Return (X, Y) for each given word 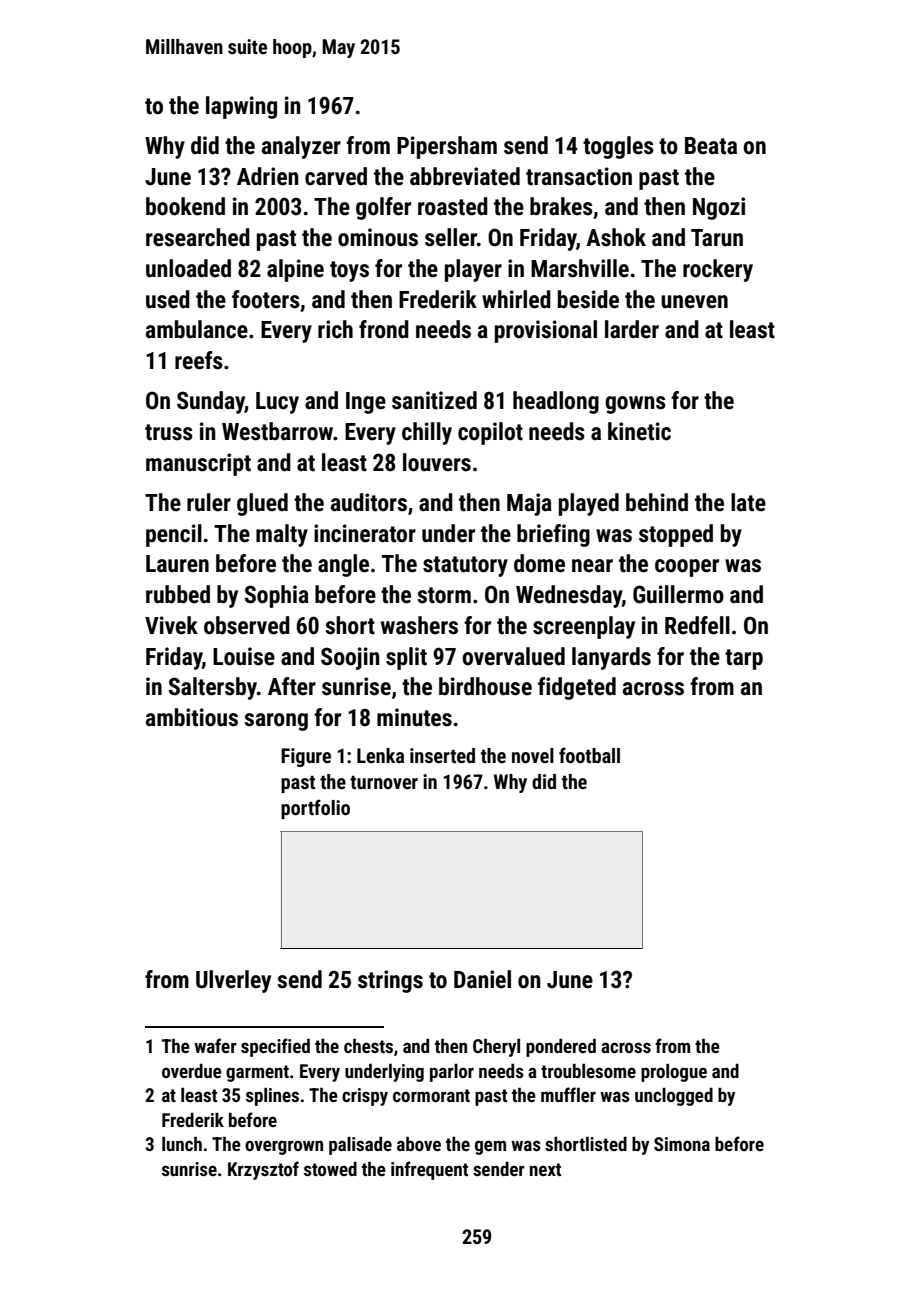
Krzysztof (263, 1170)
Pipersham (447, 147)
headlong (556, 402)
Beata (711, 146)
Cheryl (496, 1048)
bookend (185, 206)
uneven (694, 302)
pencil (174, 535)
